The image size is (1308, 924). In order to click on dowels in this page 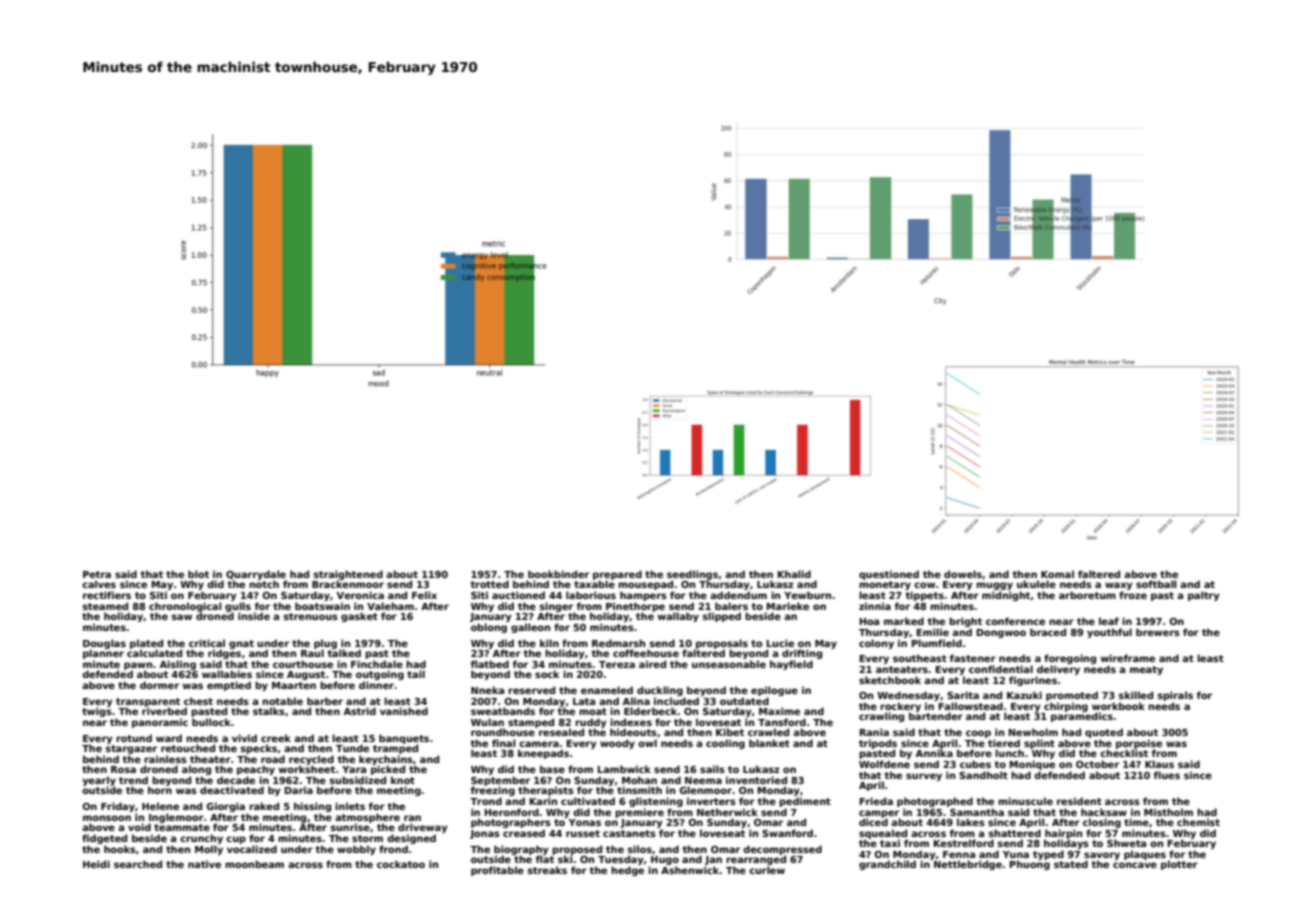, I will do `click(963, 574)`.
